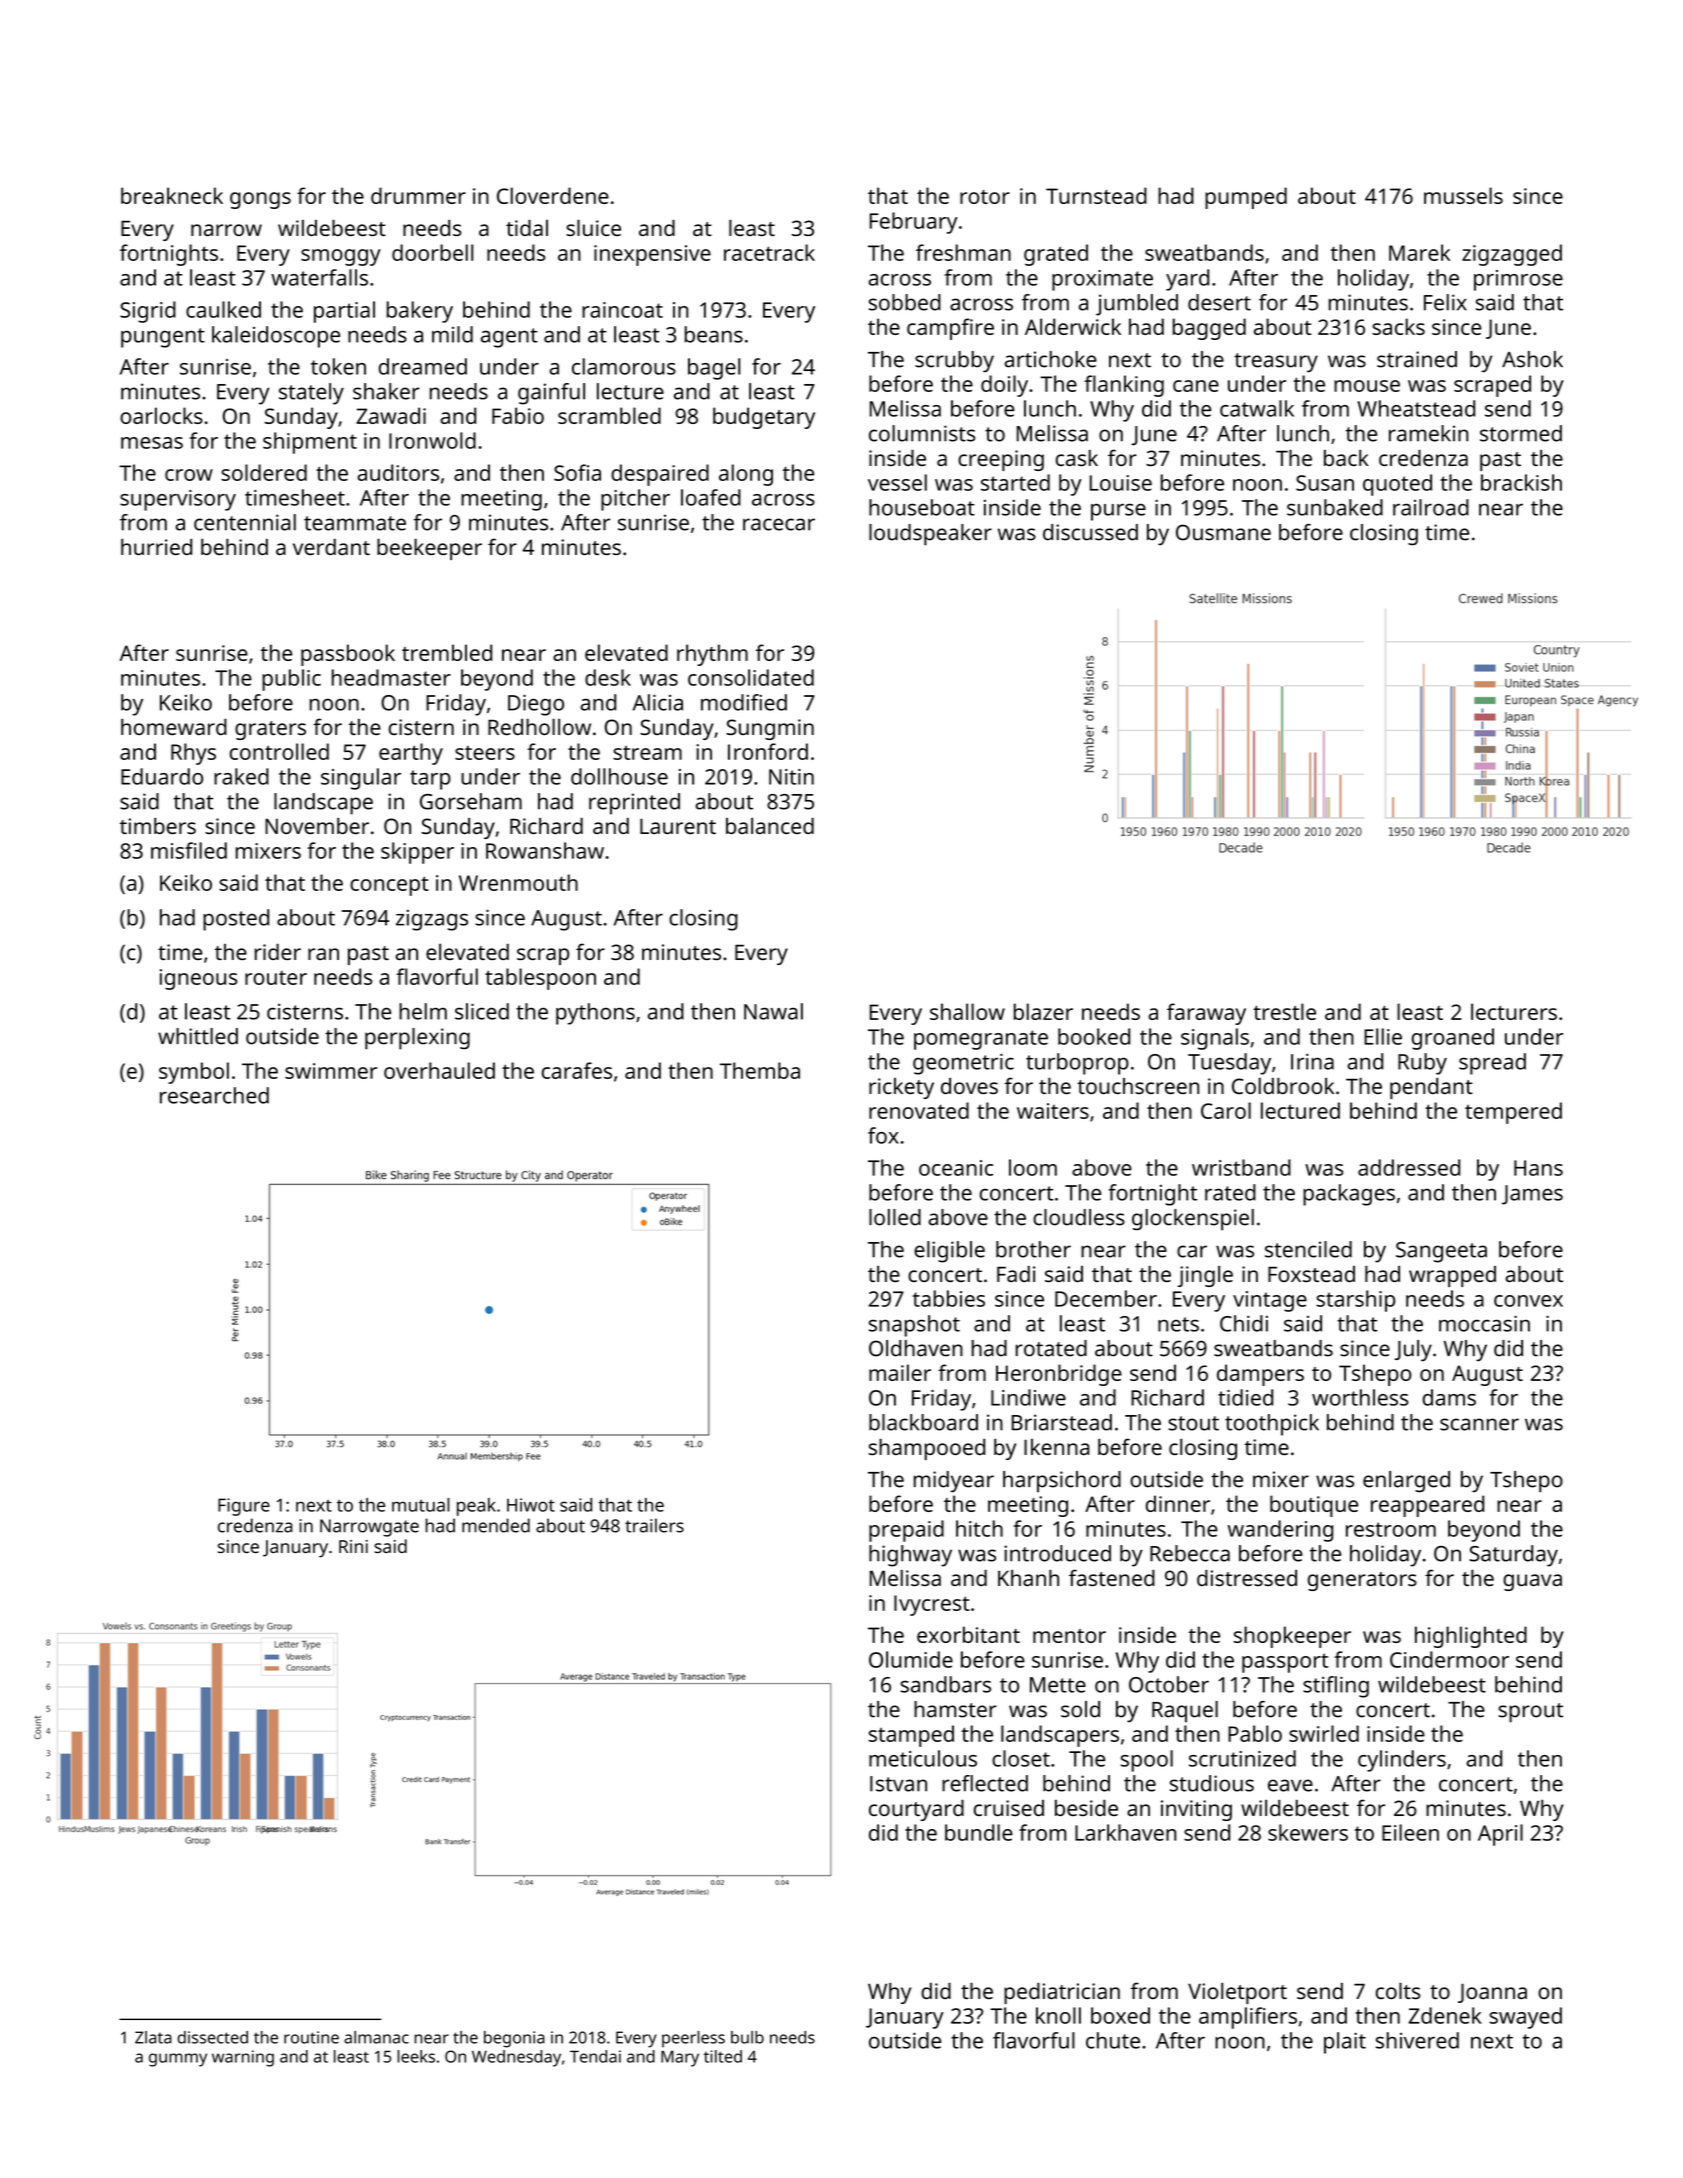 This document has height=2178, width=1683. Describe the element at coordinates (432, 252) in the document. I see `doorbell` at that location.
